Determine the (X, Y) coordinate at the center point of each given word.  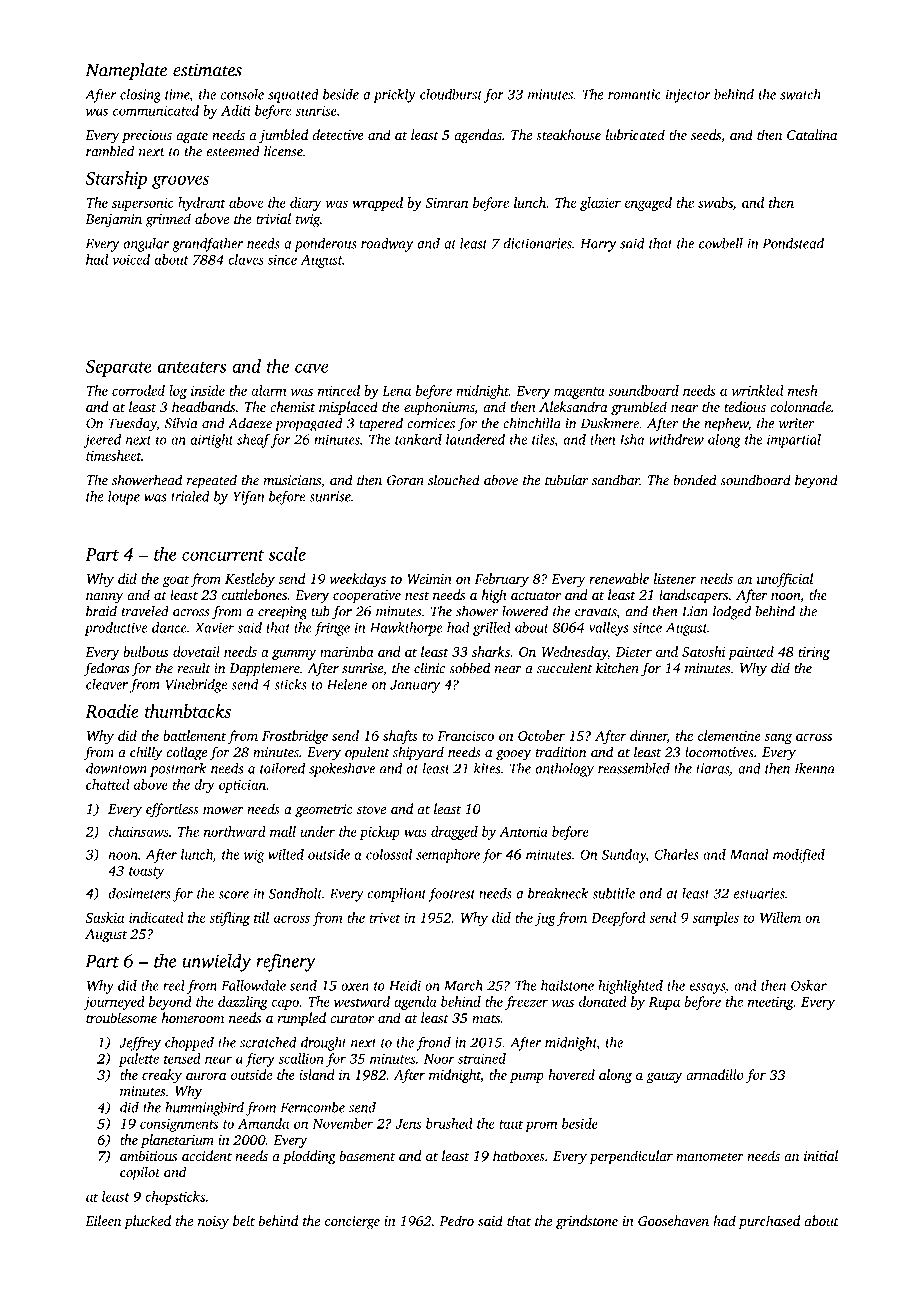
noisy (213, 1223)
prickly (394, 96)
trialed (190, 496)
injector (688, 96)
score (233, 895)
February (502, 580)
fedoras (106, 669)
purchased (769, 1222)
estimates (207, 70)
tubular (566, 480)
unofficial (785, 580)
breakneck (558, 893)
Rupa (664, 1003)
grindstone (587, 1222)
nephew (726, 424)
